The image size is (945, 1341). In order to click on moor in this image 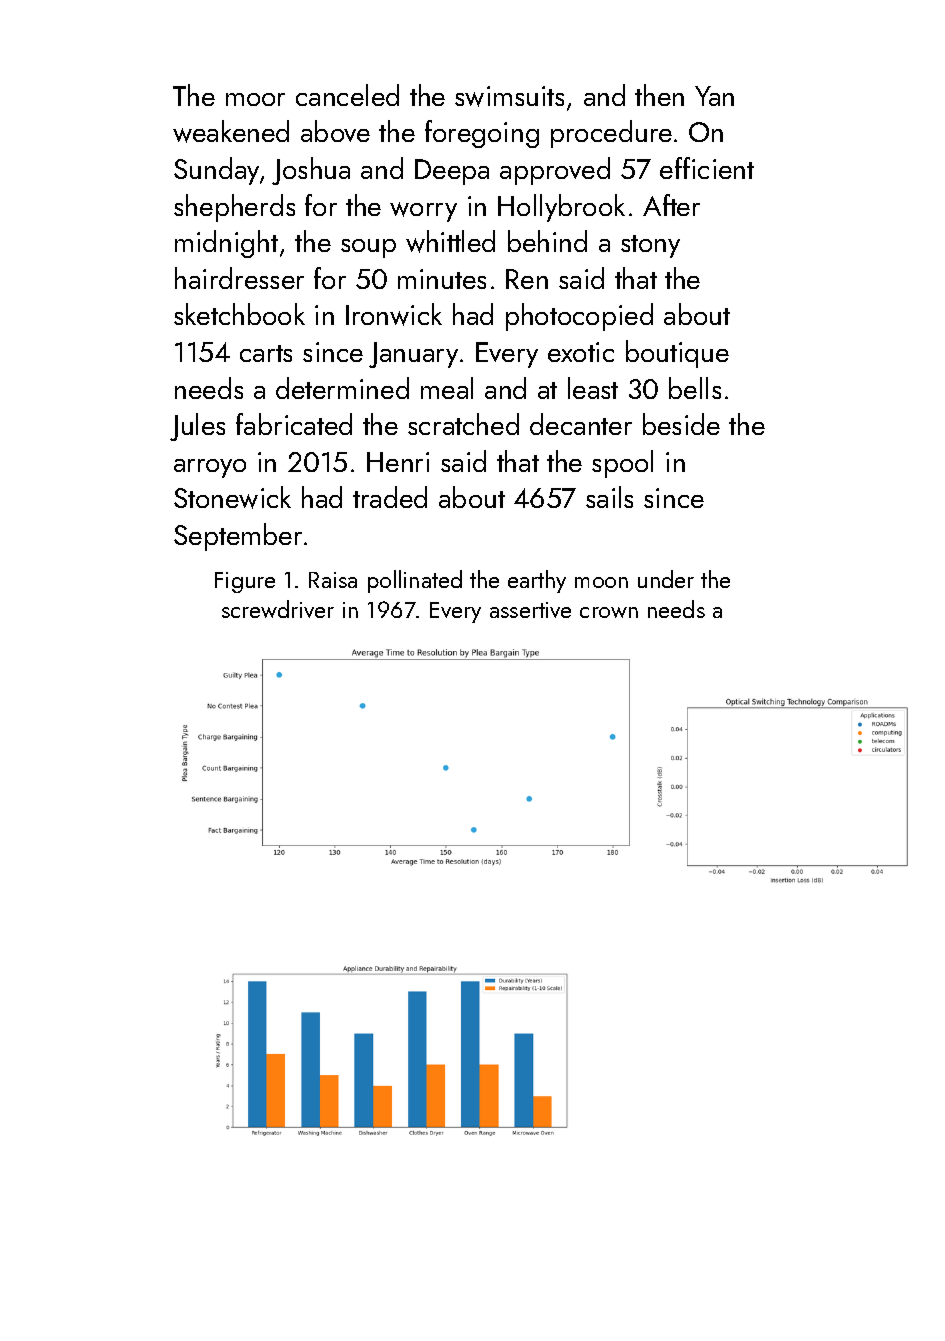, I will do `click(255, 99)`.
